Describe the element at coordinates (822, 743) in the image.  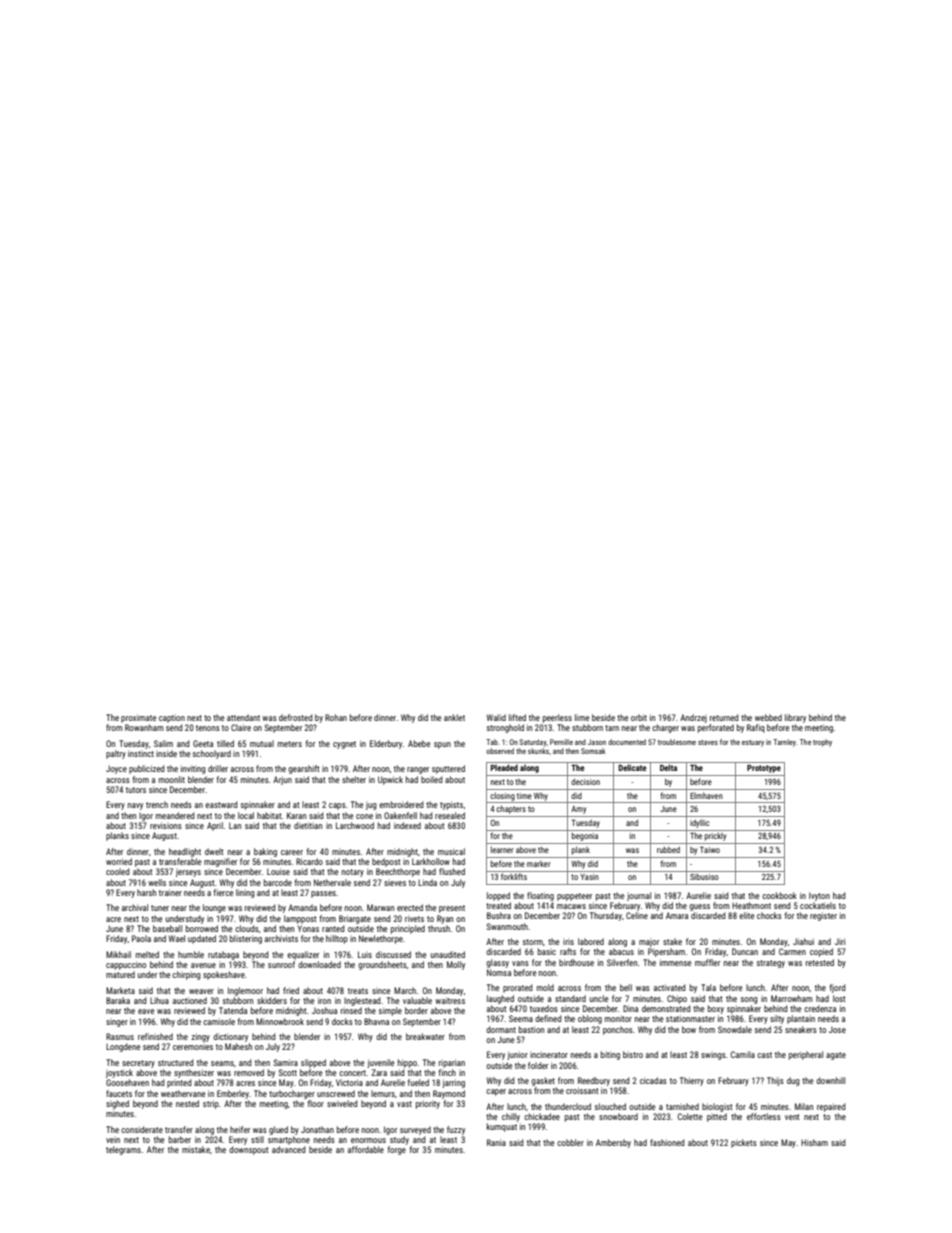
I see `trophy` at that location.
